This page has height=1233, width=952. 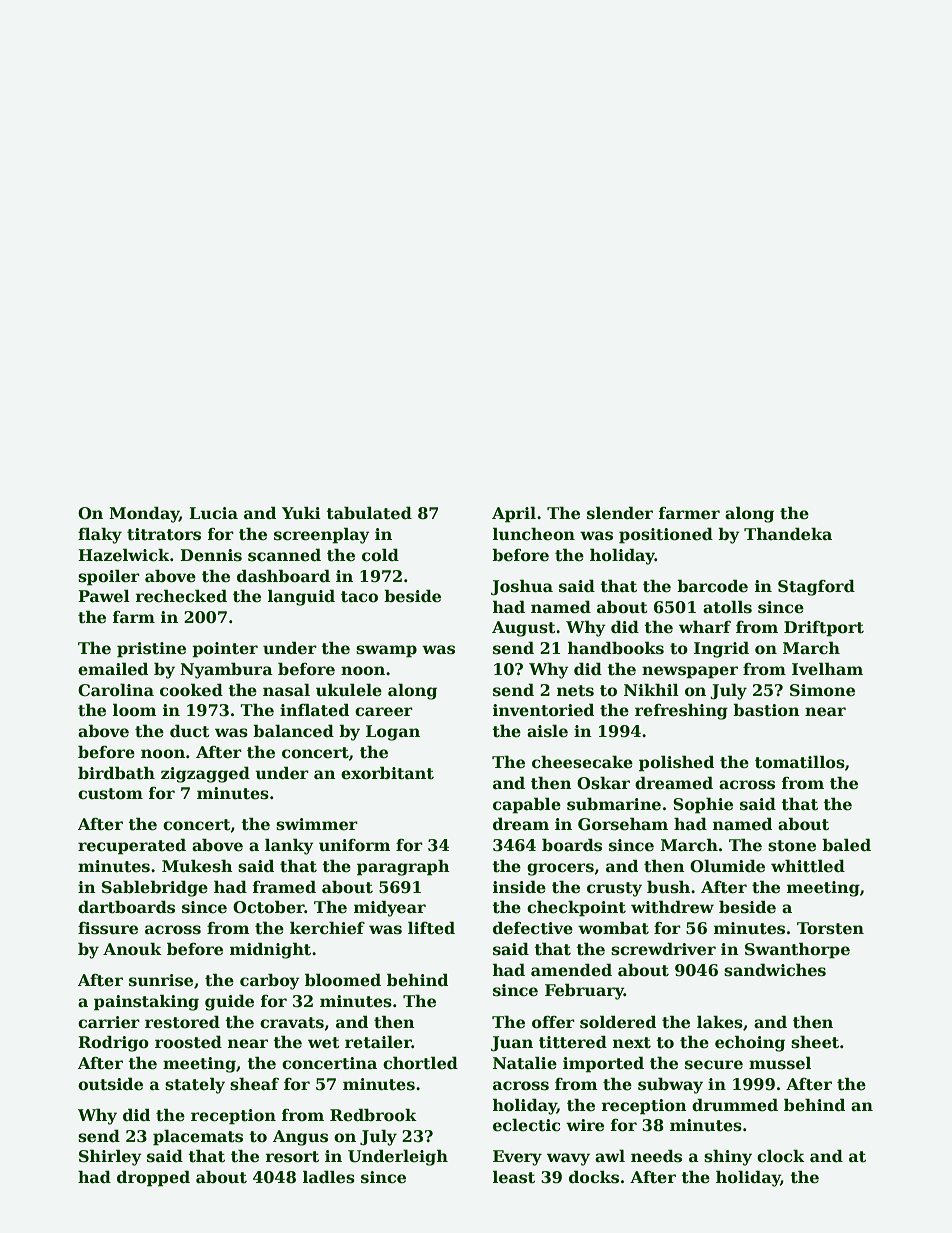 I want to click on April, so click(x=514, y=514).
